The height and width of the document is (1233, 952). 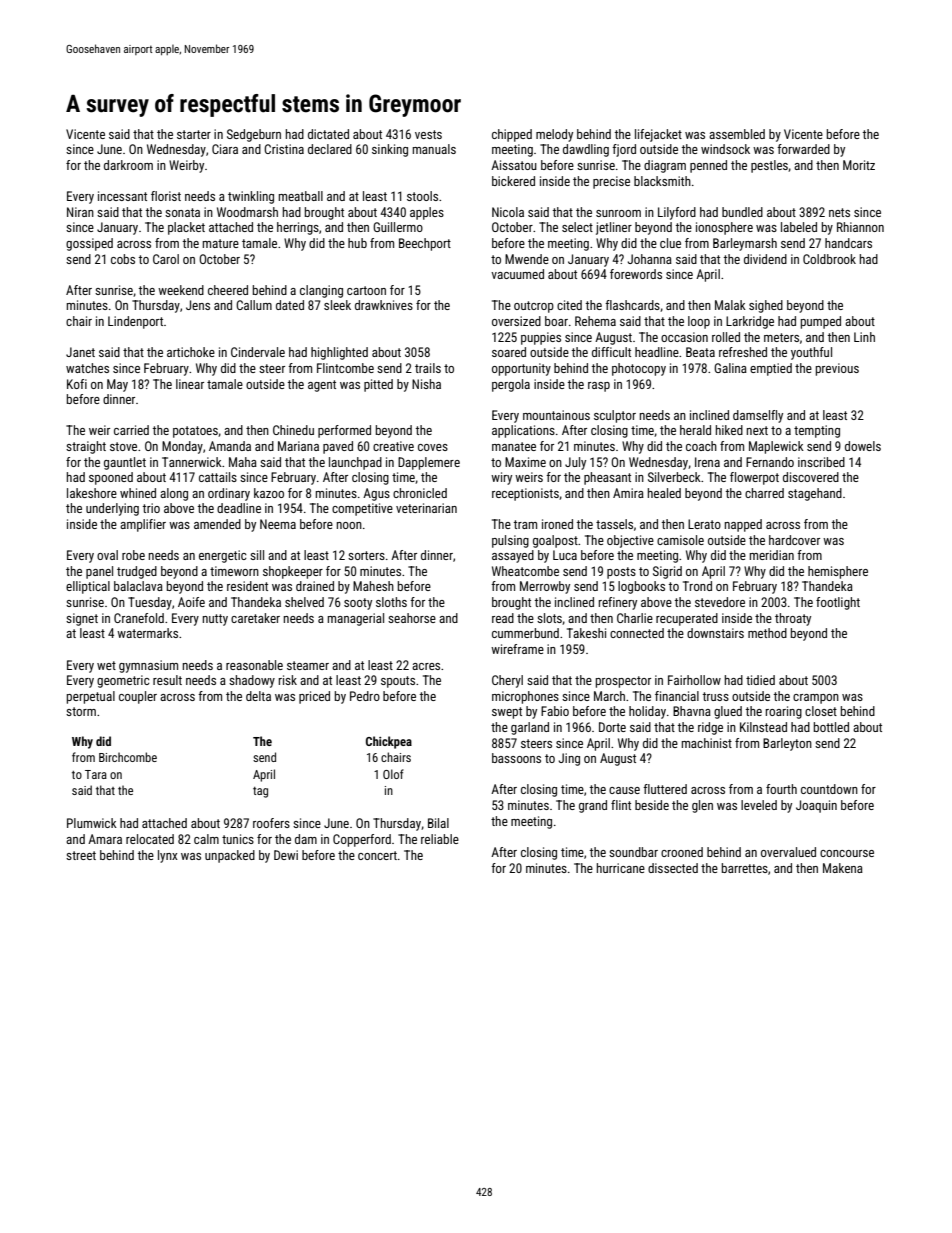 What do you see at coordinates (737, 134) in the document?
I see `assembled` at bounding box center [737, 134].
